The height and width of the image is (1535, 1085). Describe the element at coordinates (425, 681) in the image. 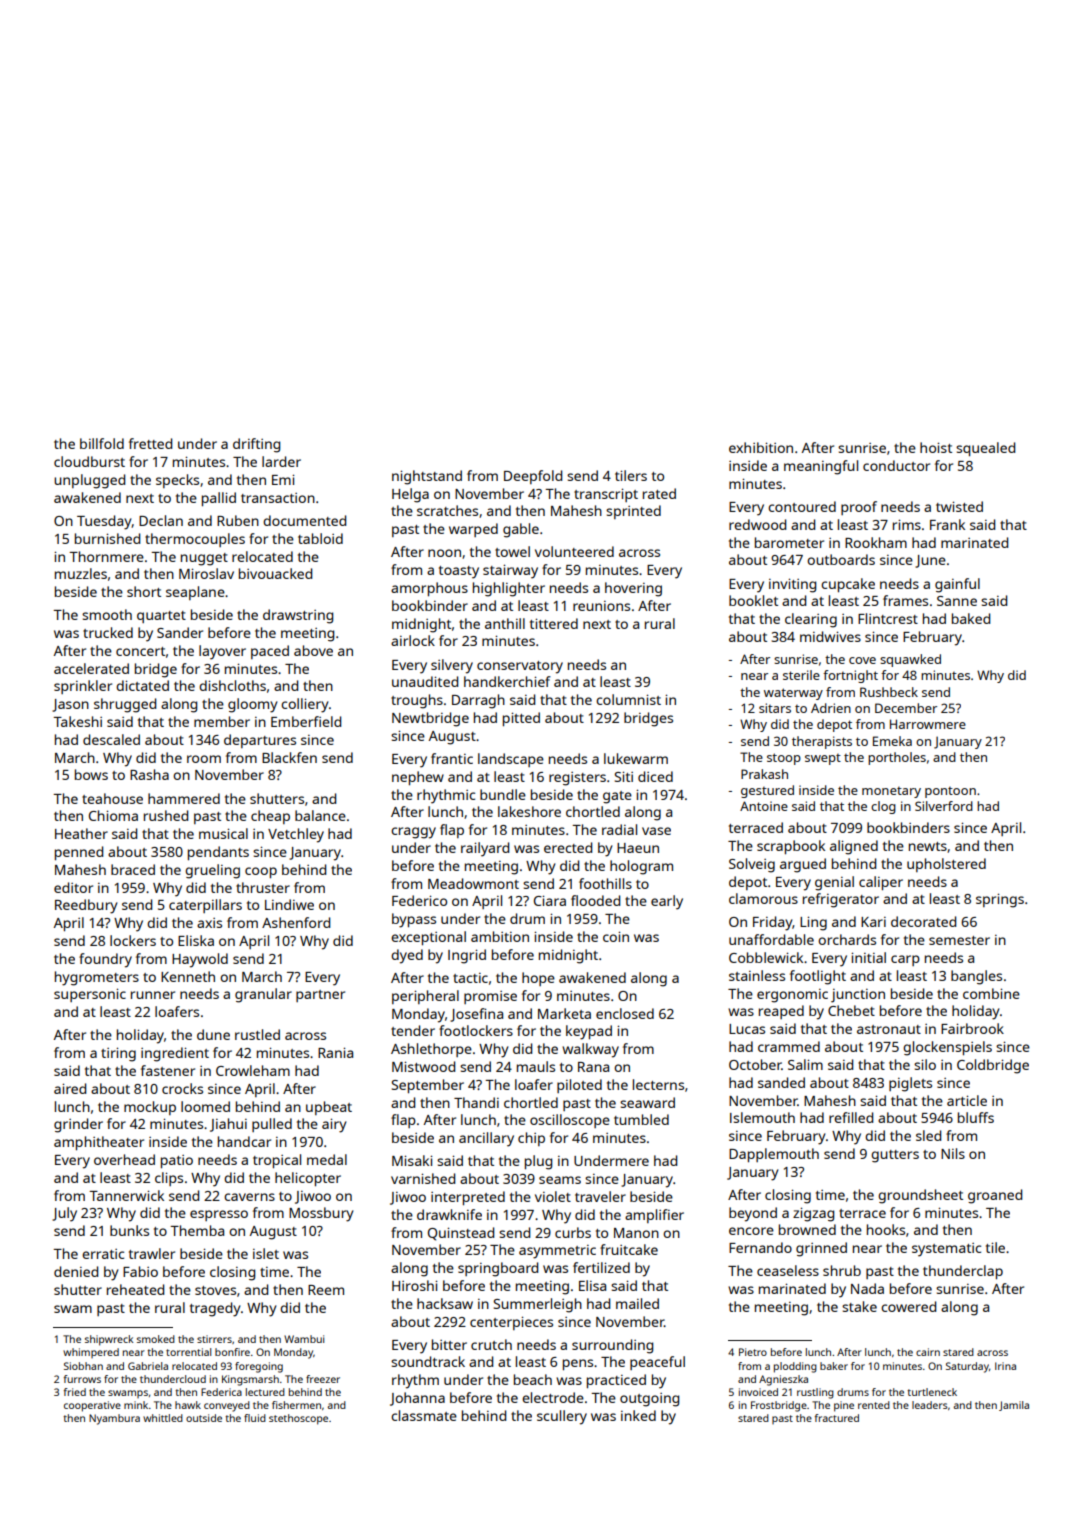

I see `unaudited` at that location.
